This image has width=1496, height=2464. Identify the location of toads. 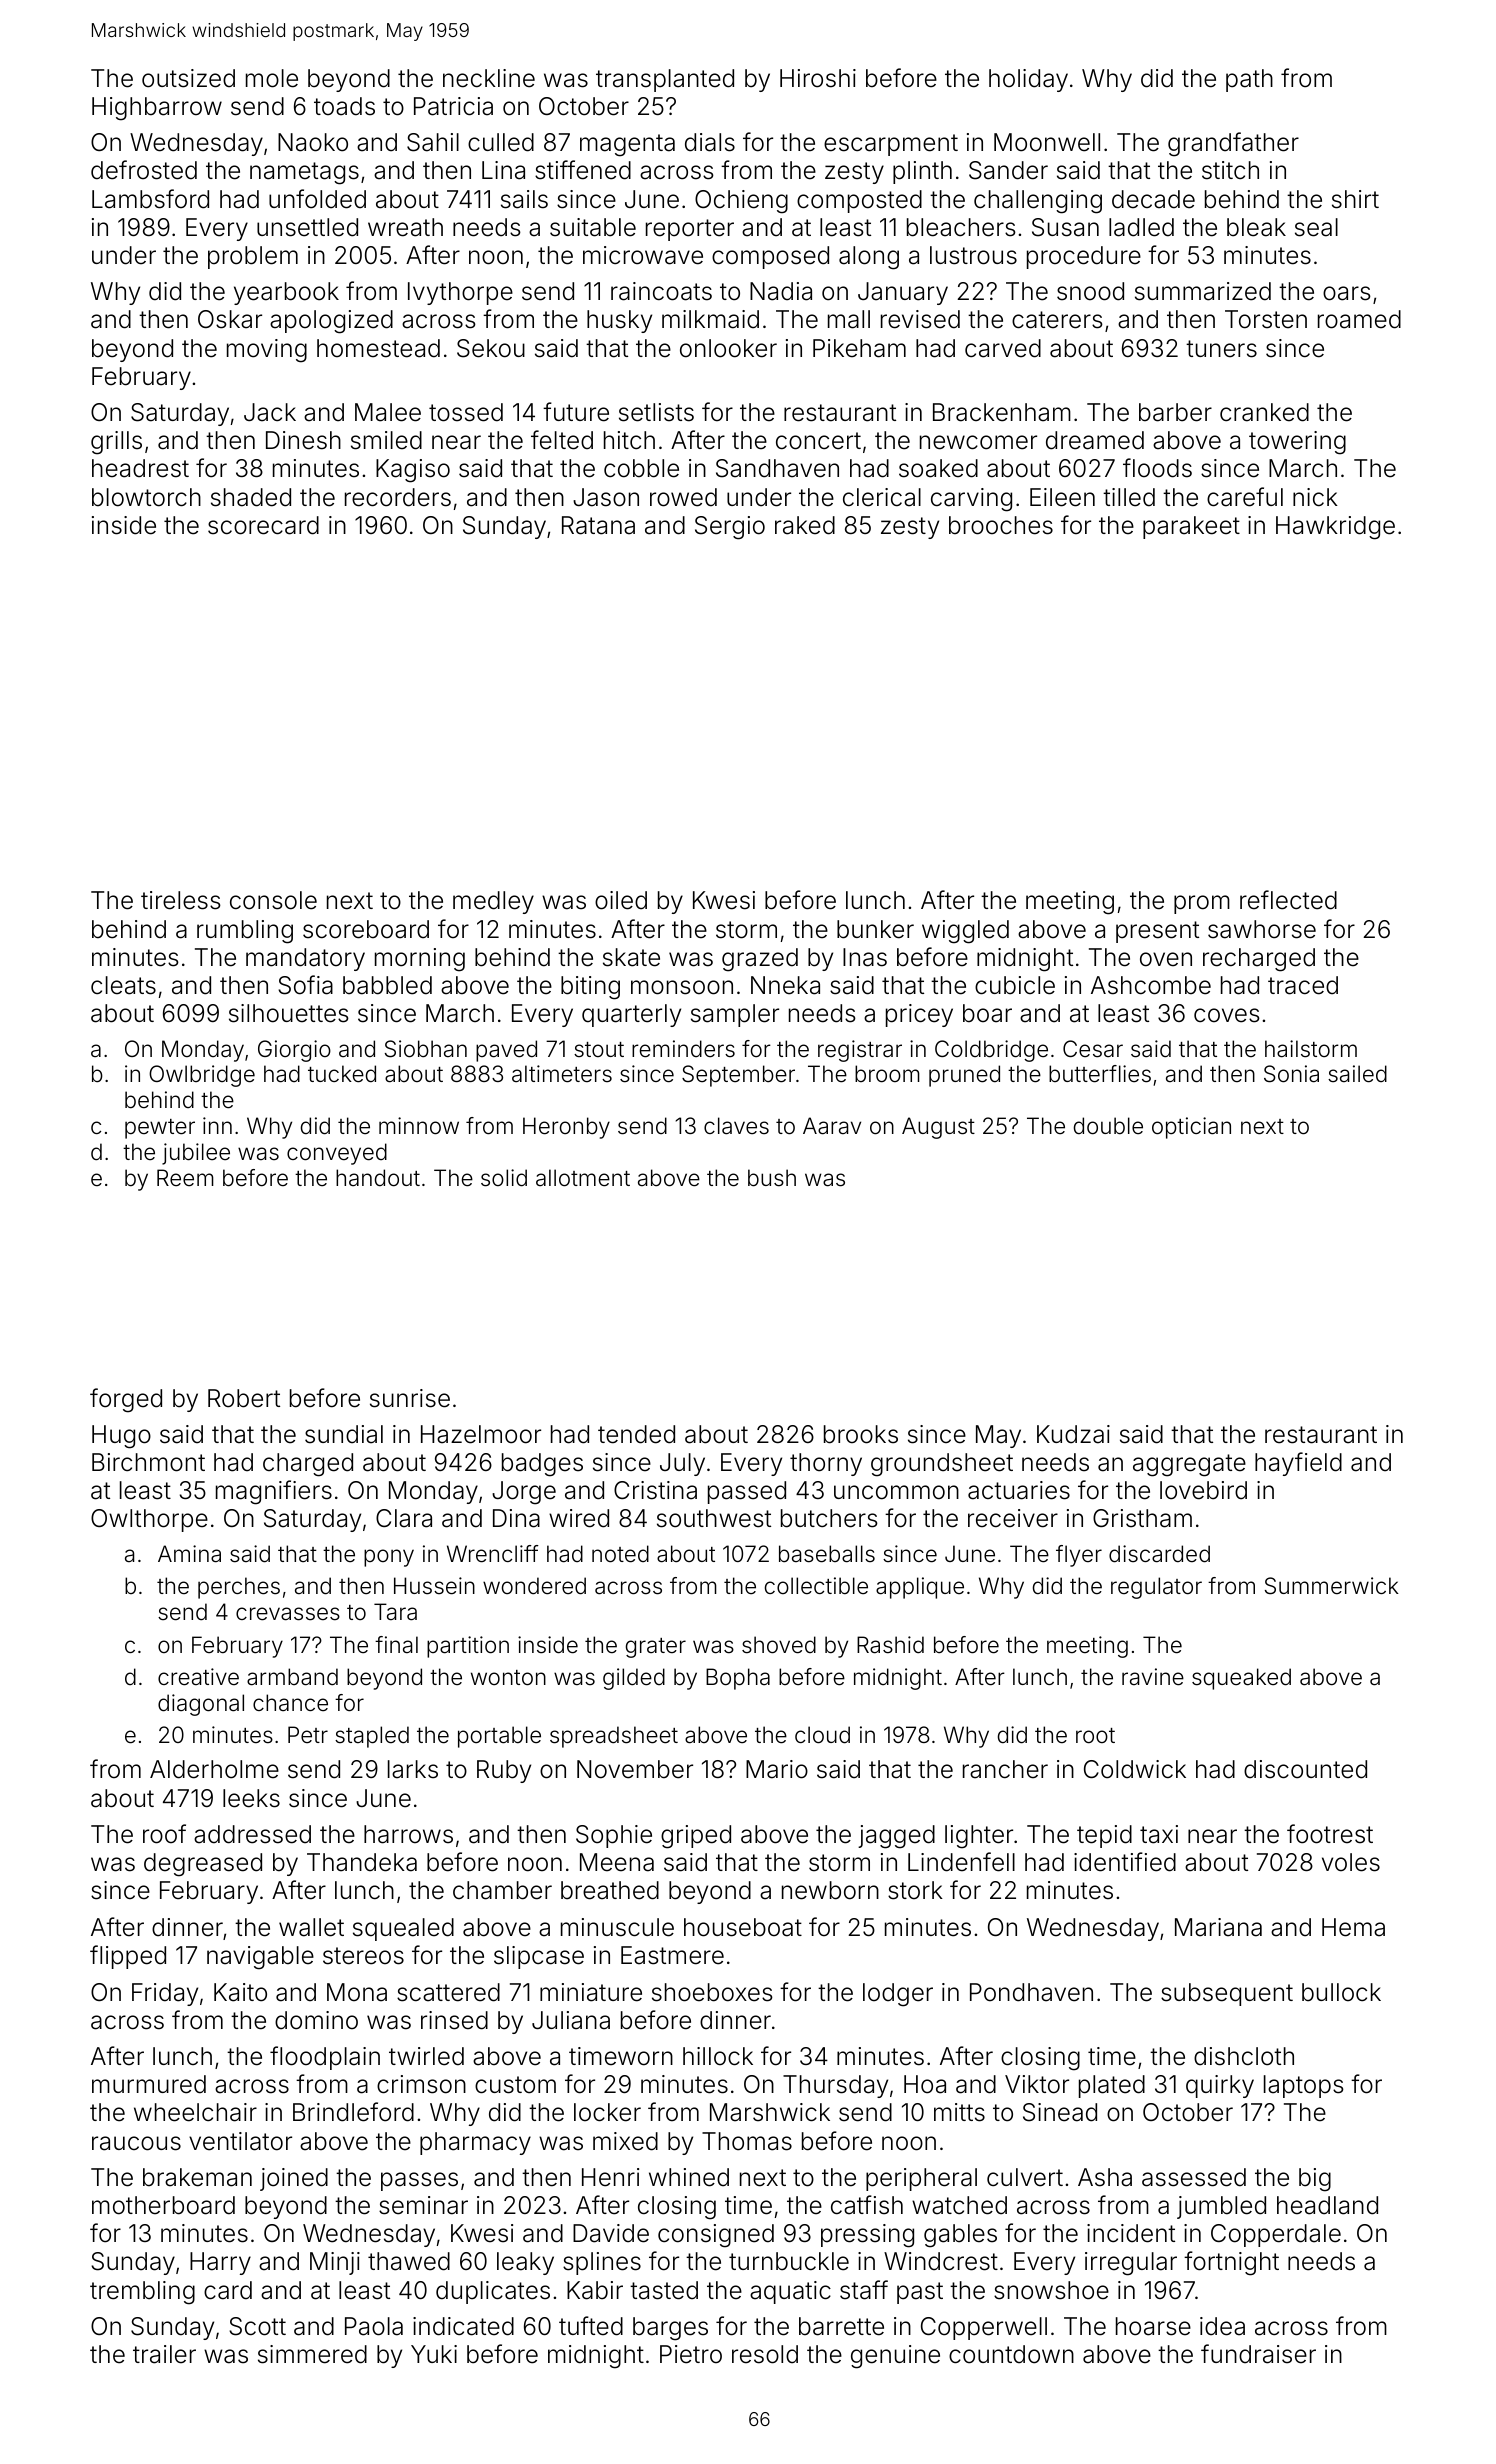
(344, 106).
